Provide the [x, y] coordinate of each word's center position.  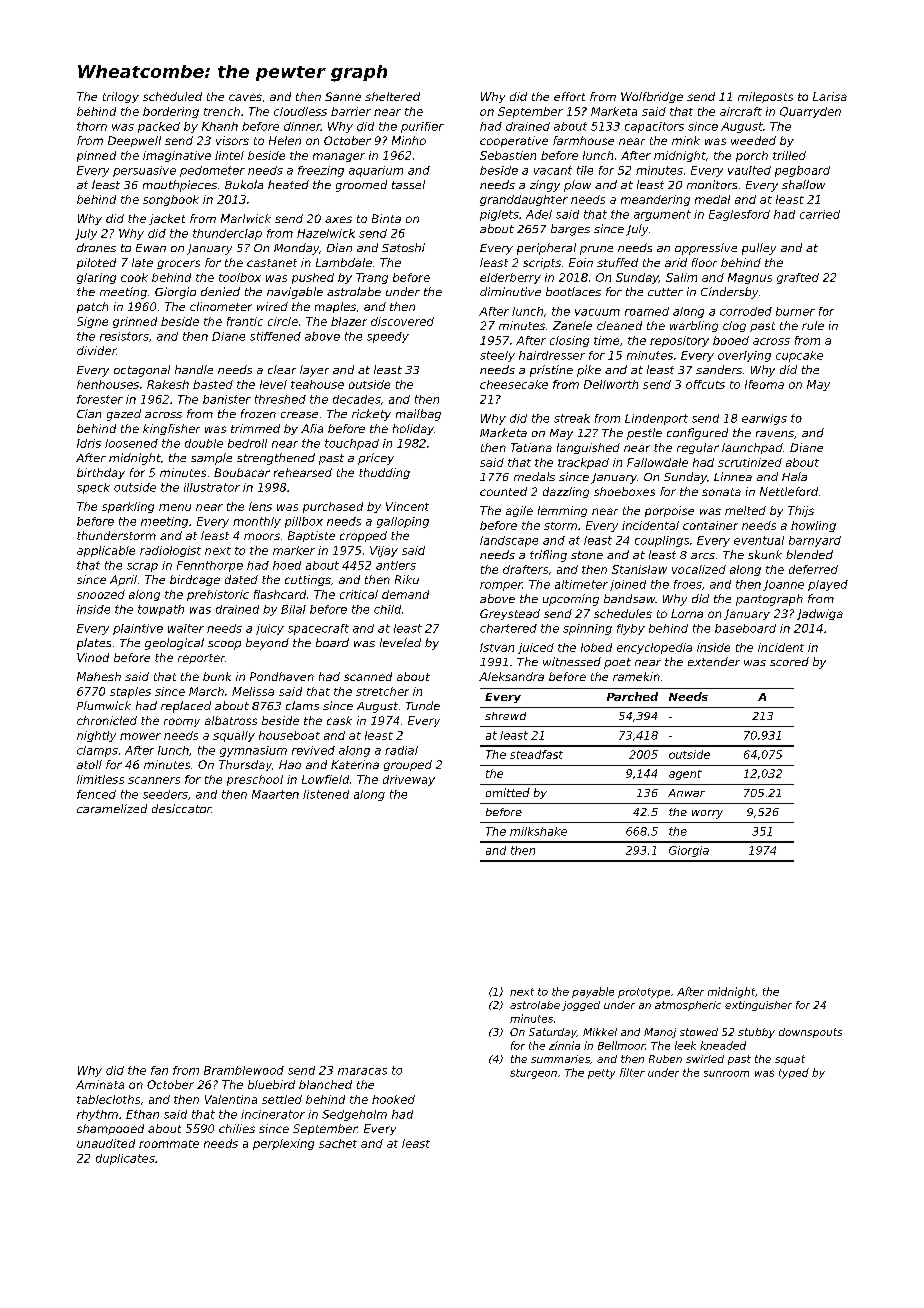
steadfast [536, 754]
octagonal [142, 371]
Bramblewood [244, 1070]
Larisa [830, 96]
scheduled [172, 96]
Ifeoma [764, 384]
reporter [201, 659]
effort [569, 96]
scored [789, 661]
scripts [542, 263]
